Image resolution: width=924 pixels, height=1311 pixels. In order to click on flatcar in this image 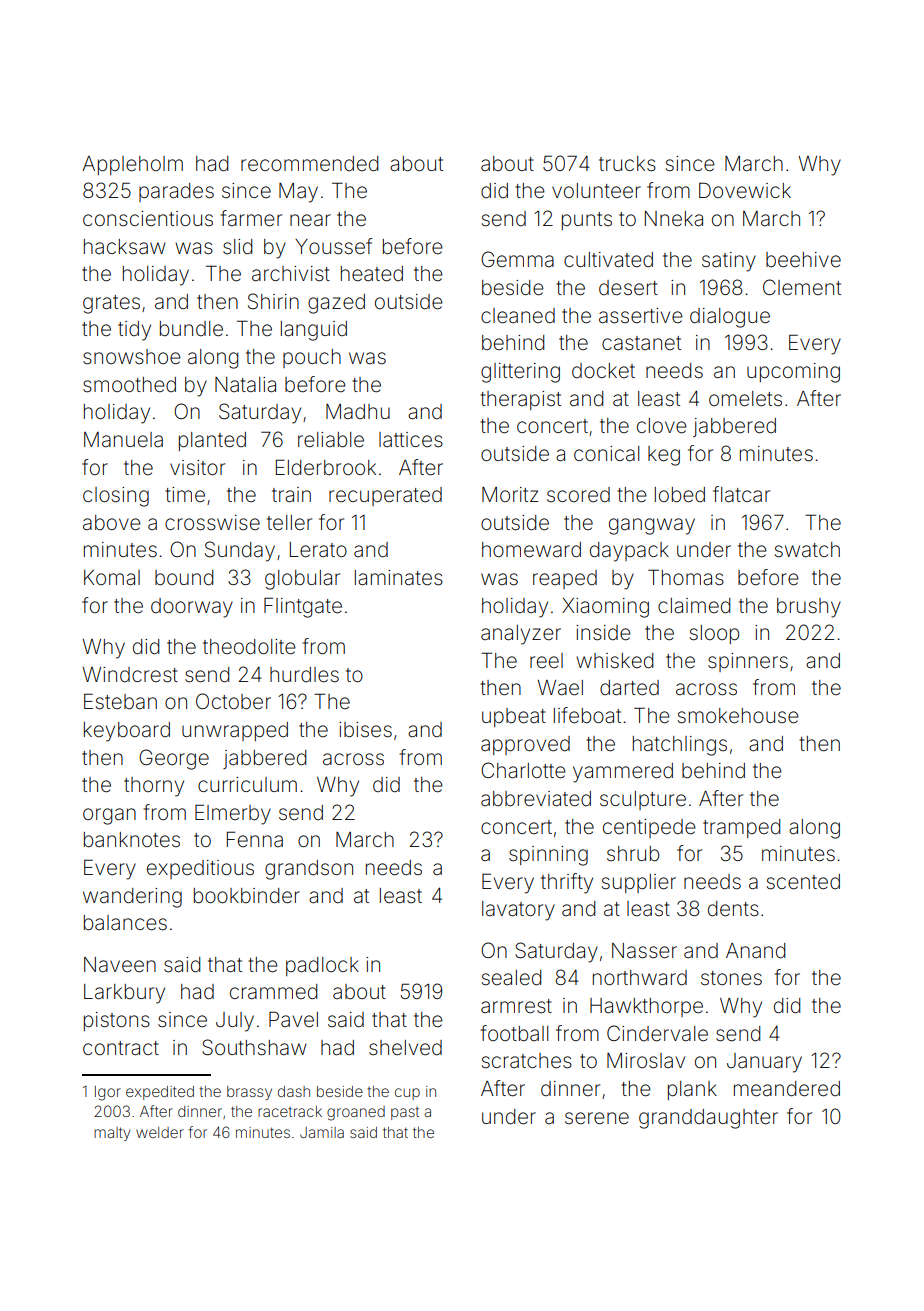, I will do `click(741, 494)`.
